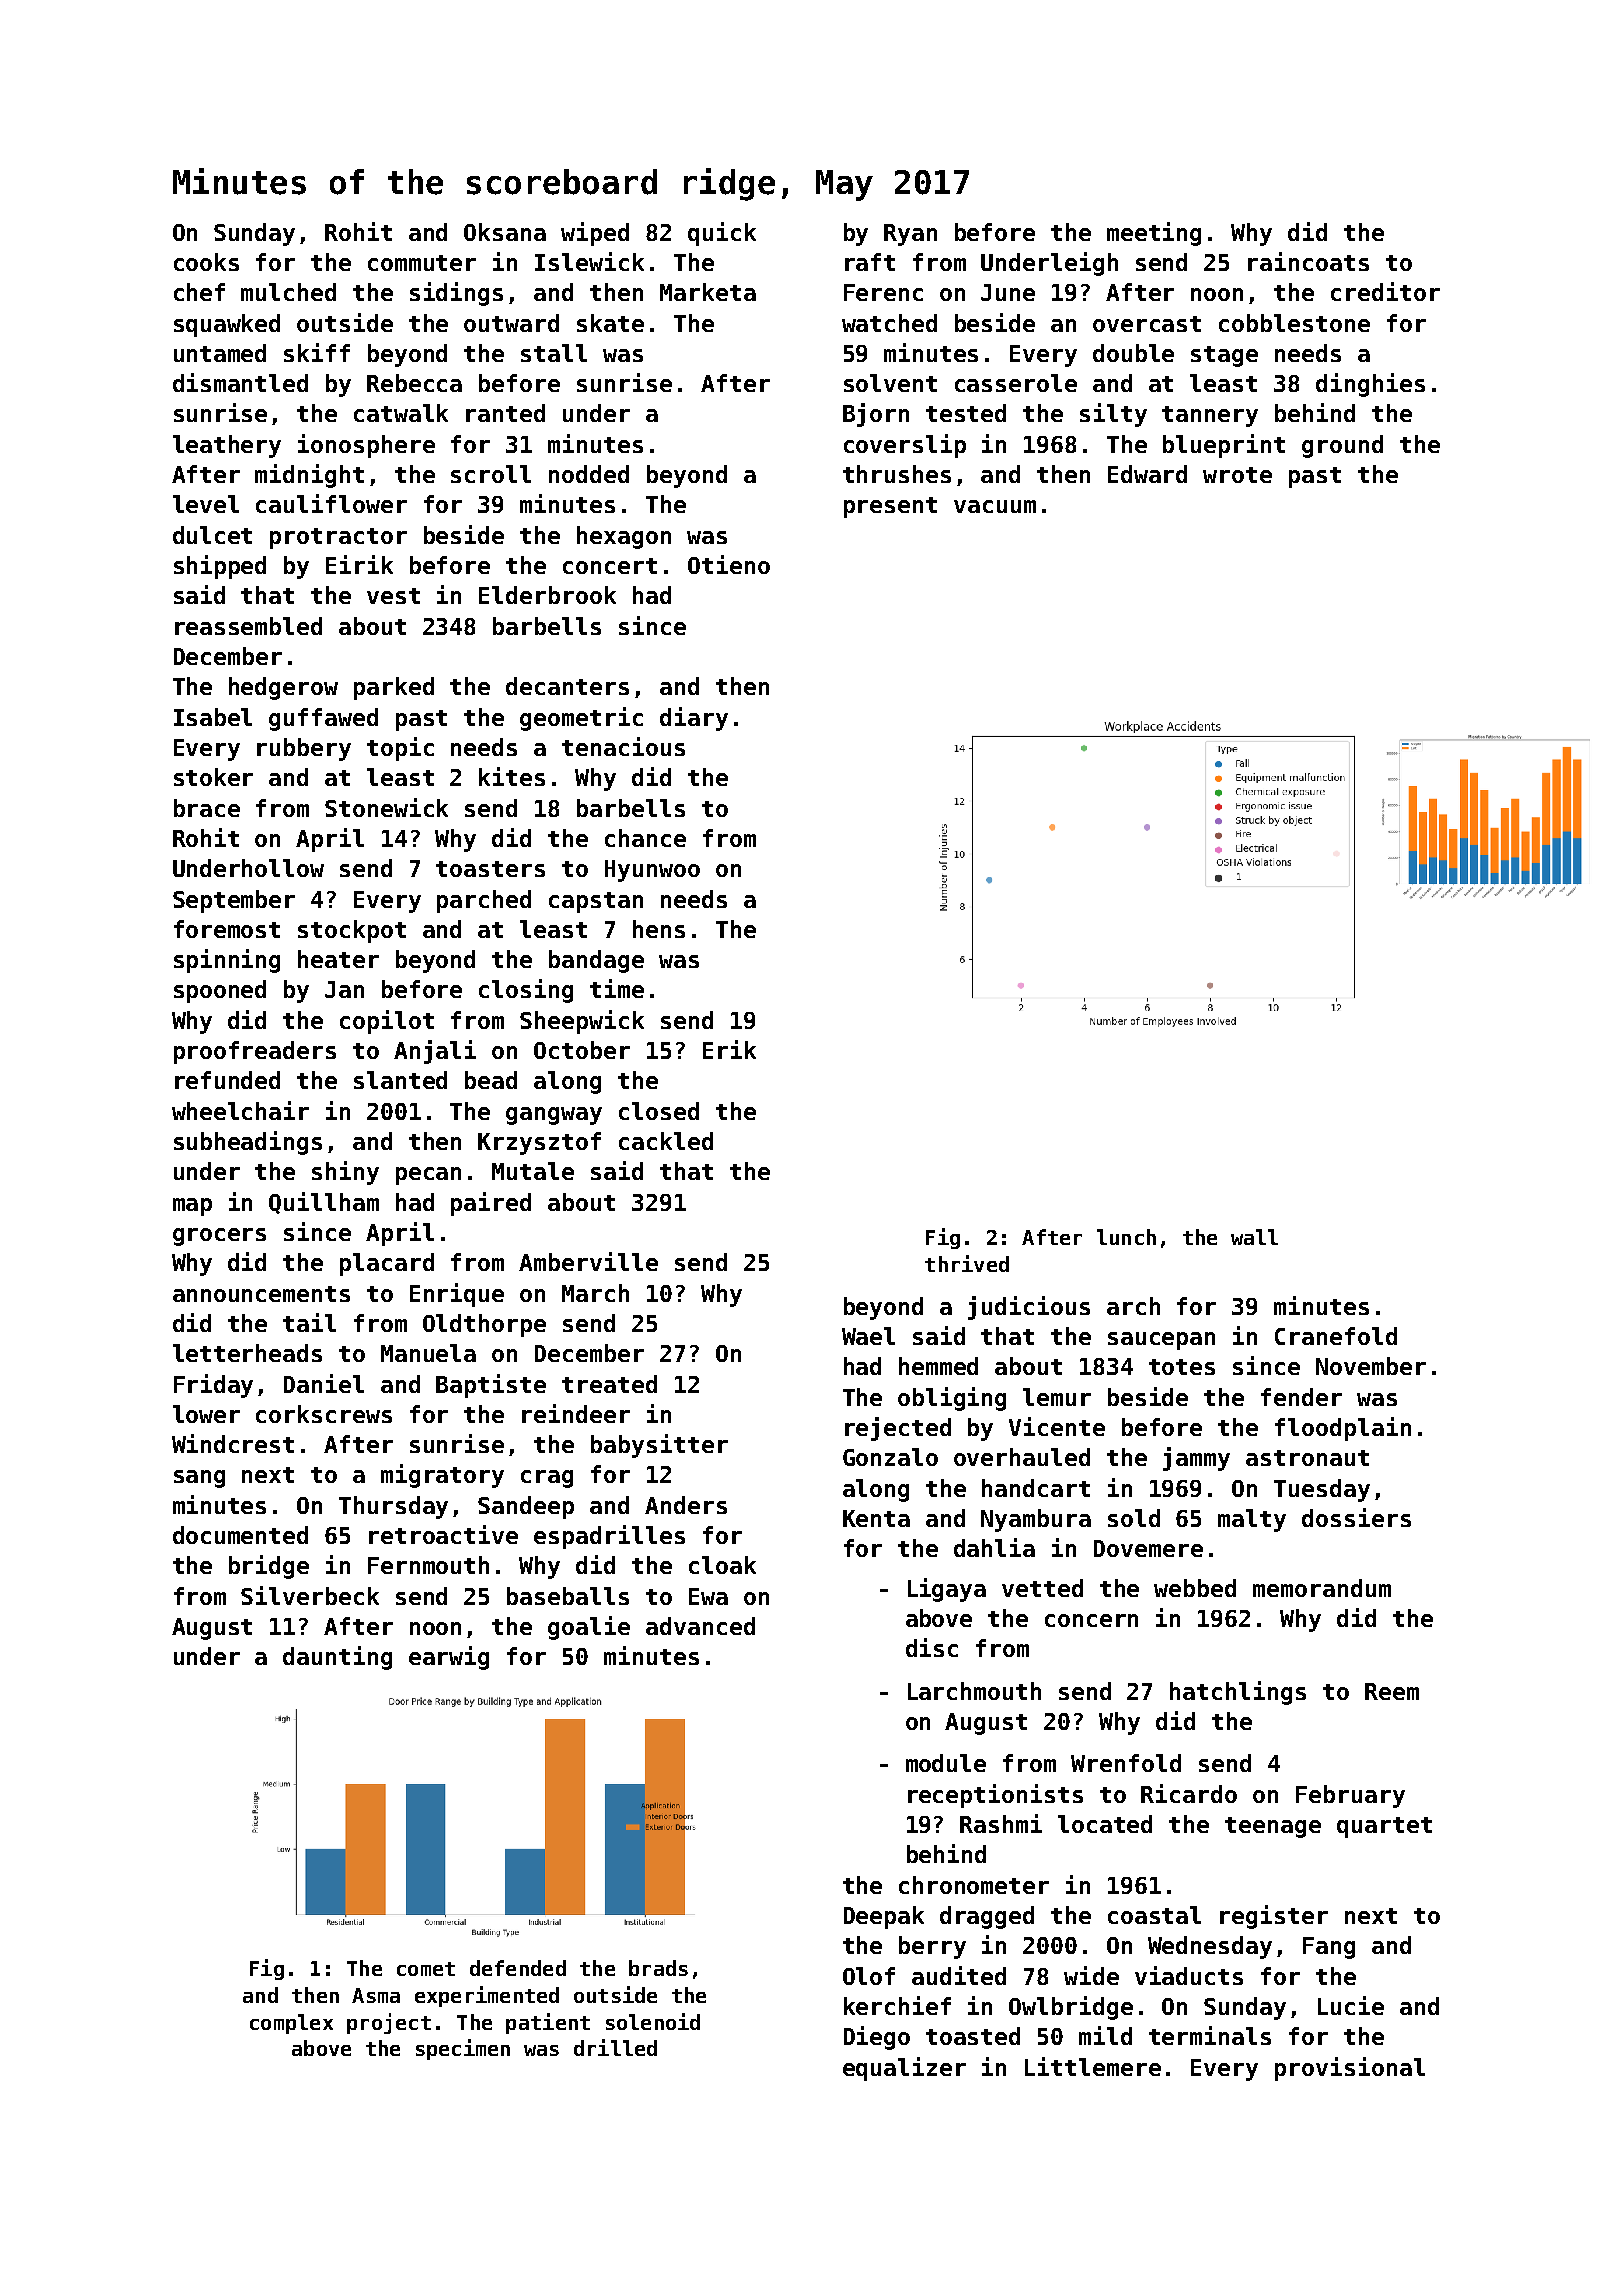 The image size is (1620, 2292). Describe the element at coordinates (1308, 261) in the document. I see `raincoats` at that location.
